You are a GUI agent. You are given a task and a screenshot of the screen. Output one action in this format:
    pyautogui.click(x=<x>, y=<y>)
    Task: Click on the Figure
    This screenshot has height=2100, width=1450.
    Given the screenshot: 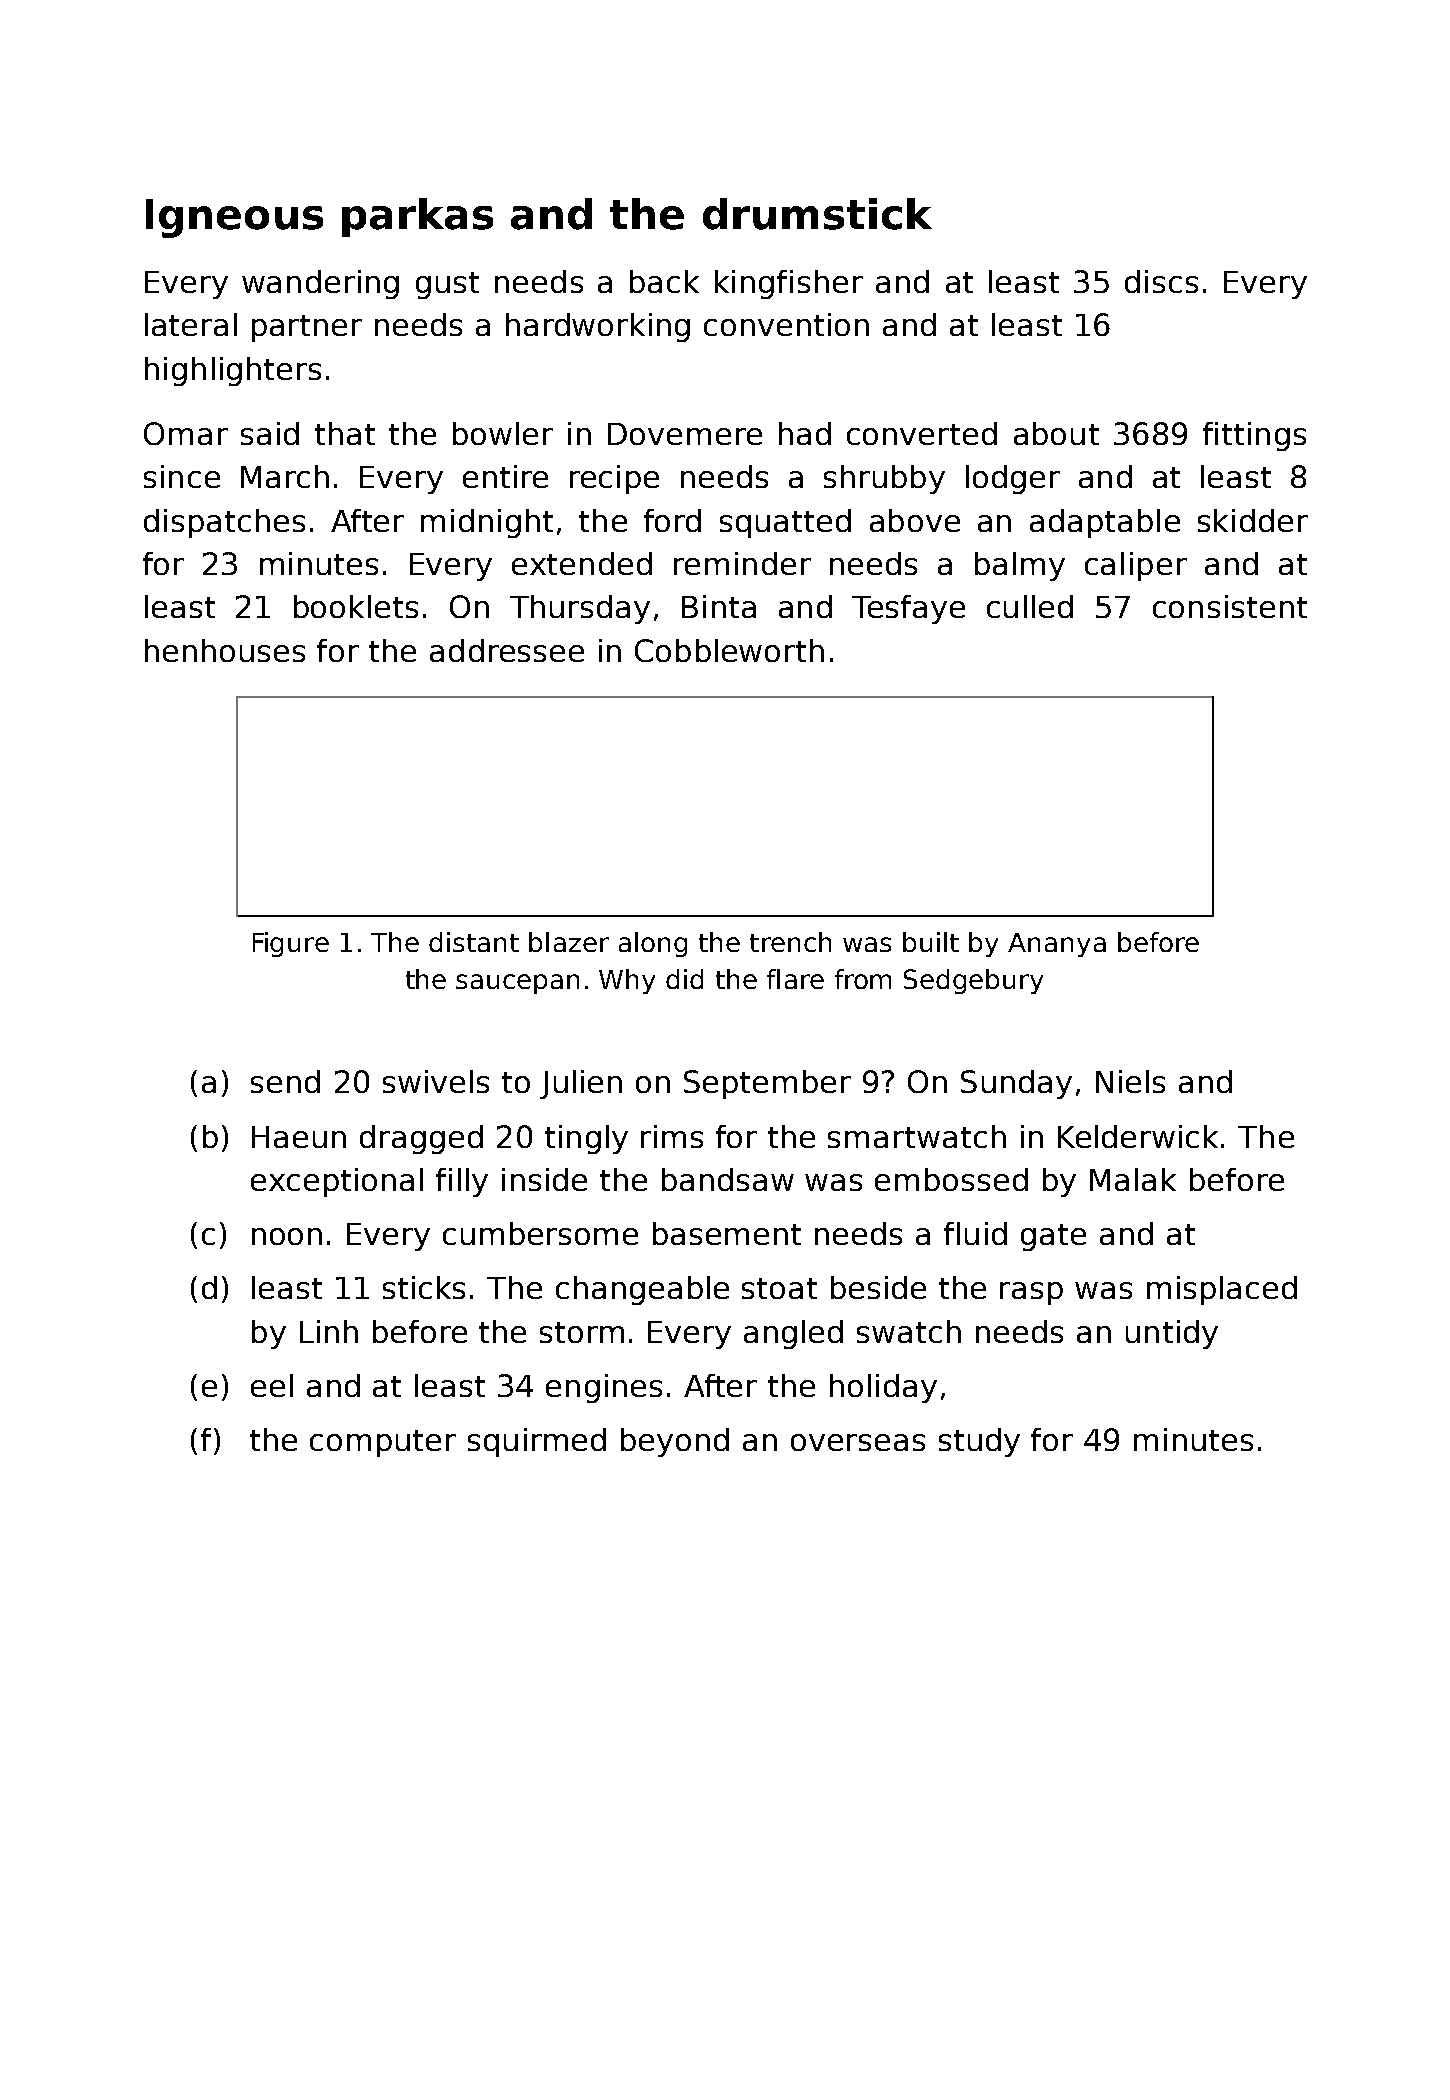 What is the action you would take?
    pyautogui.click(x=291, y=944)
